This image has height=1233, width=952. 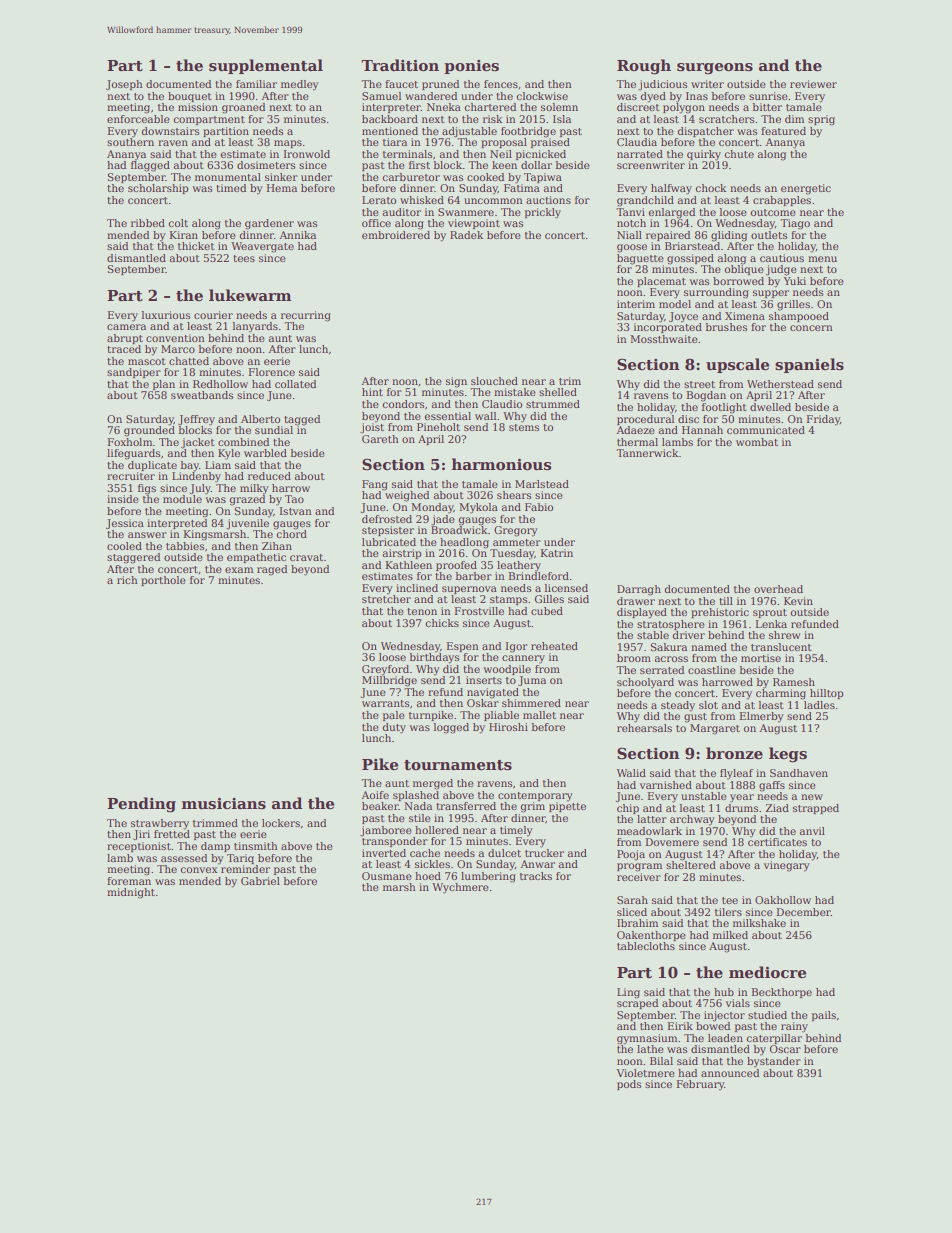 What do you see at coordinates (699, 384) in the image?
I see `street` at bounding box center [699, 384].
